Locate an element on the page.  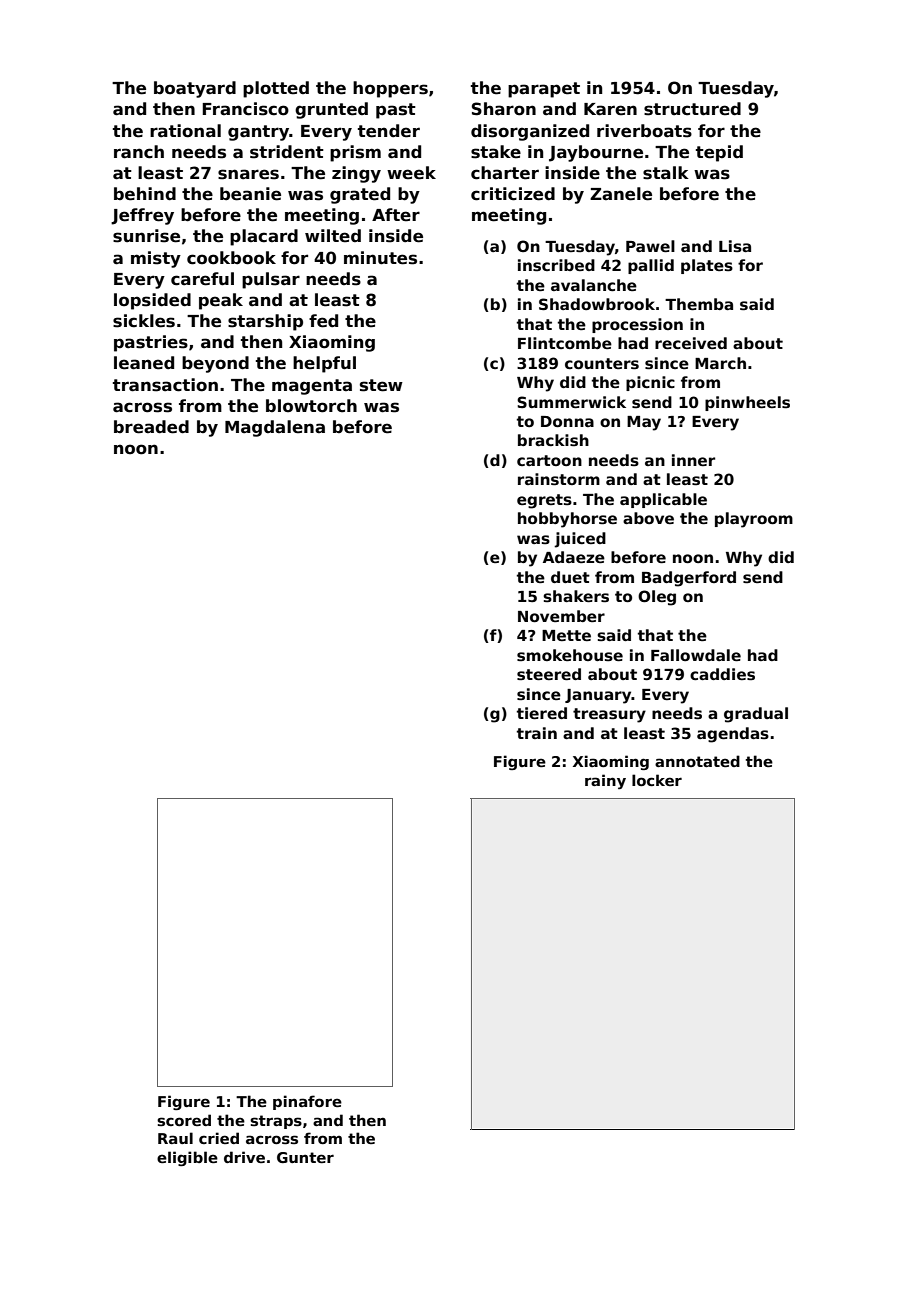
Magdalena is located at coordinates (275, 428).
